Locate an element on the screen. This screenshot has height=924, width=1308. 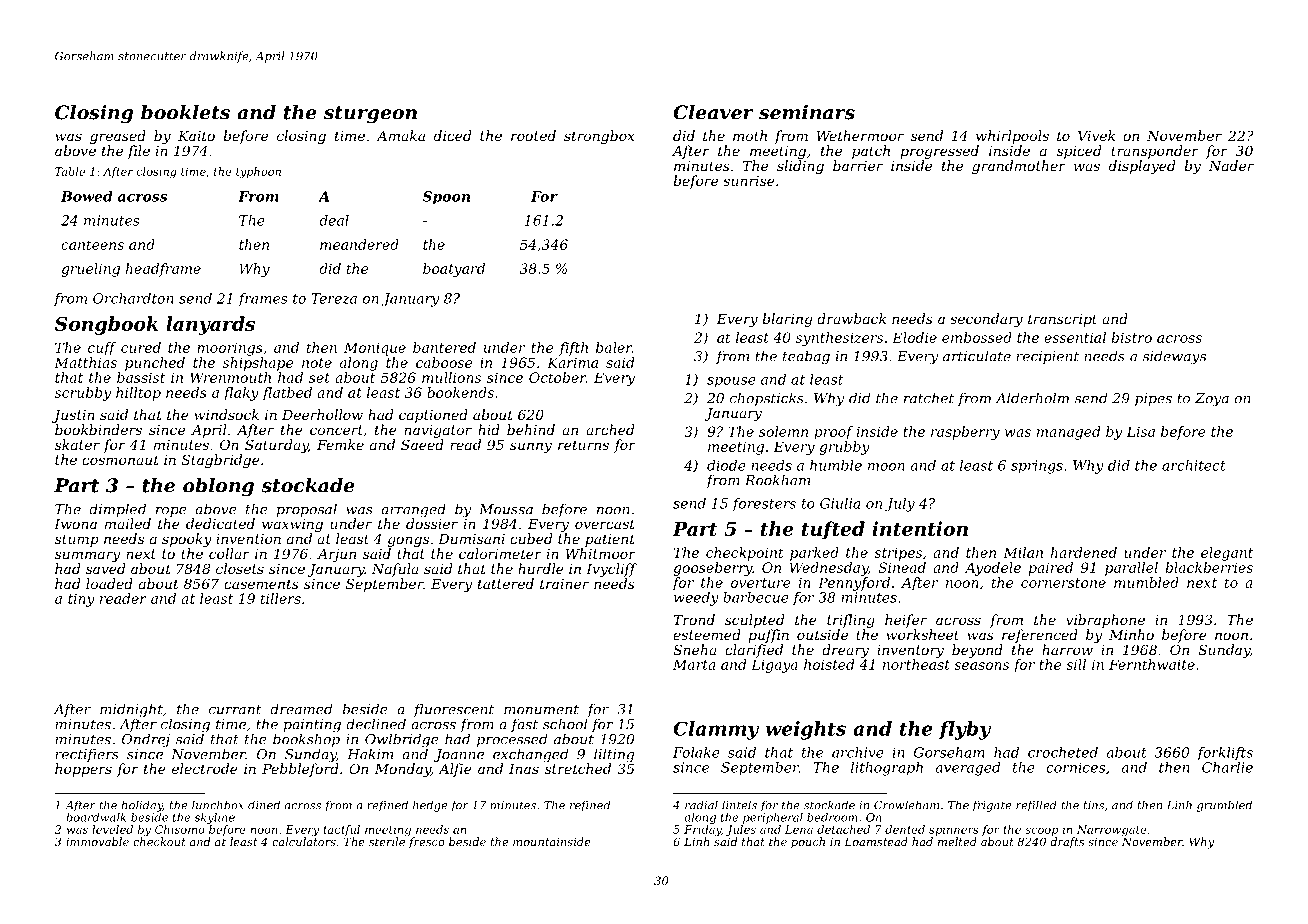
calculators is located at coordinates (304, 841).
